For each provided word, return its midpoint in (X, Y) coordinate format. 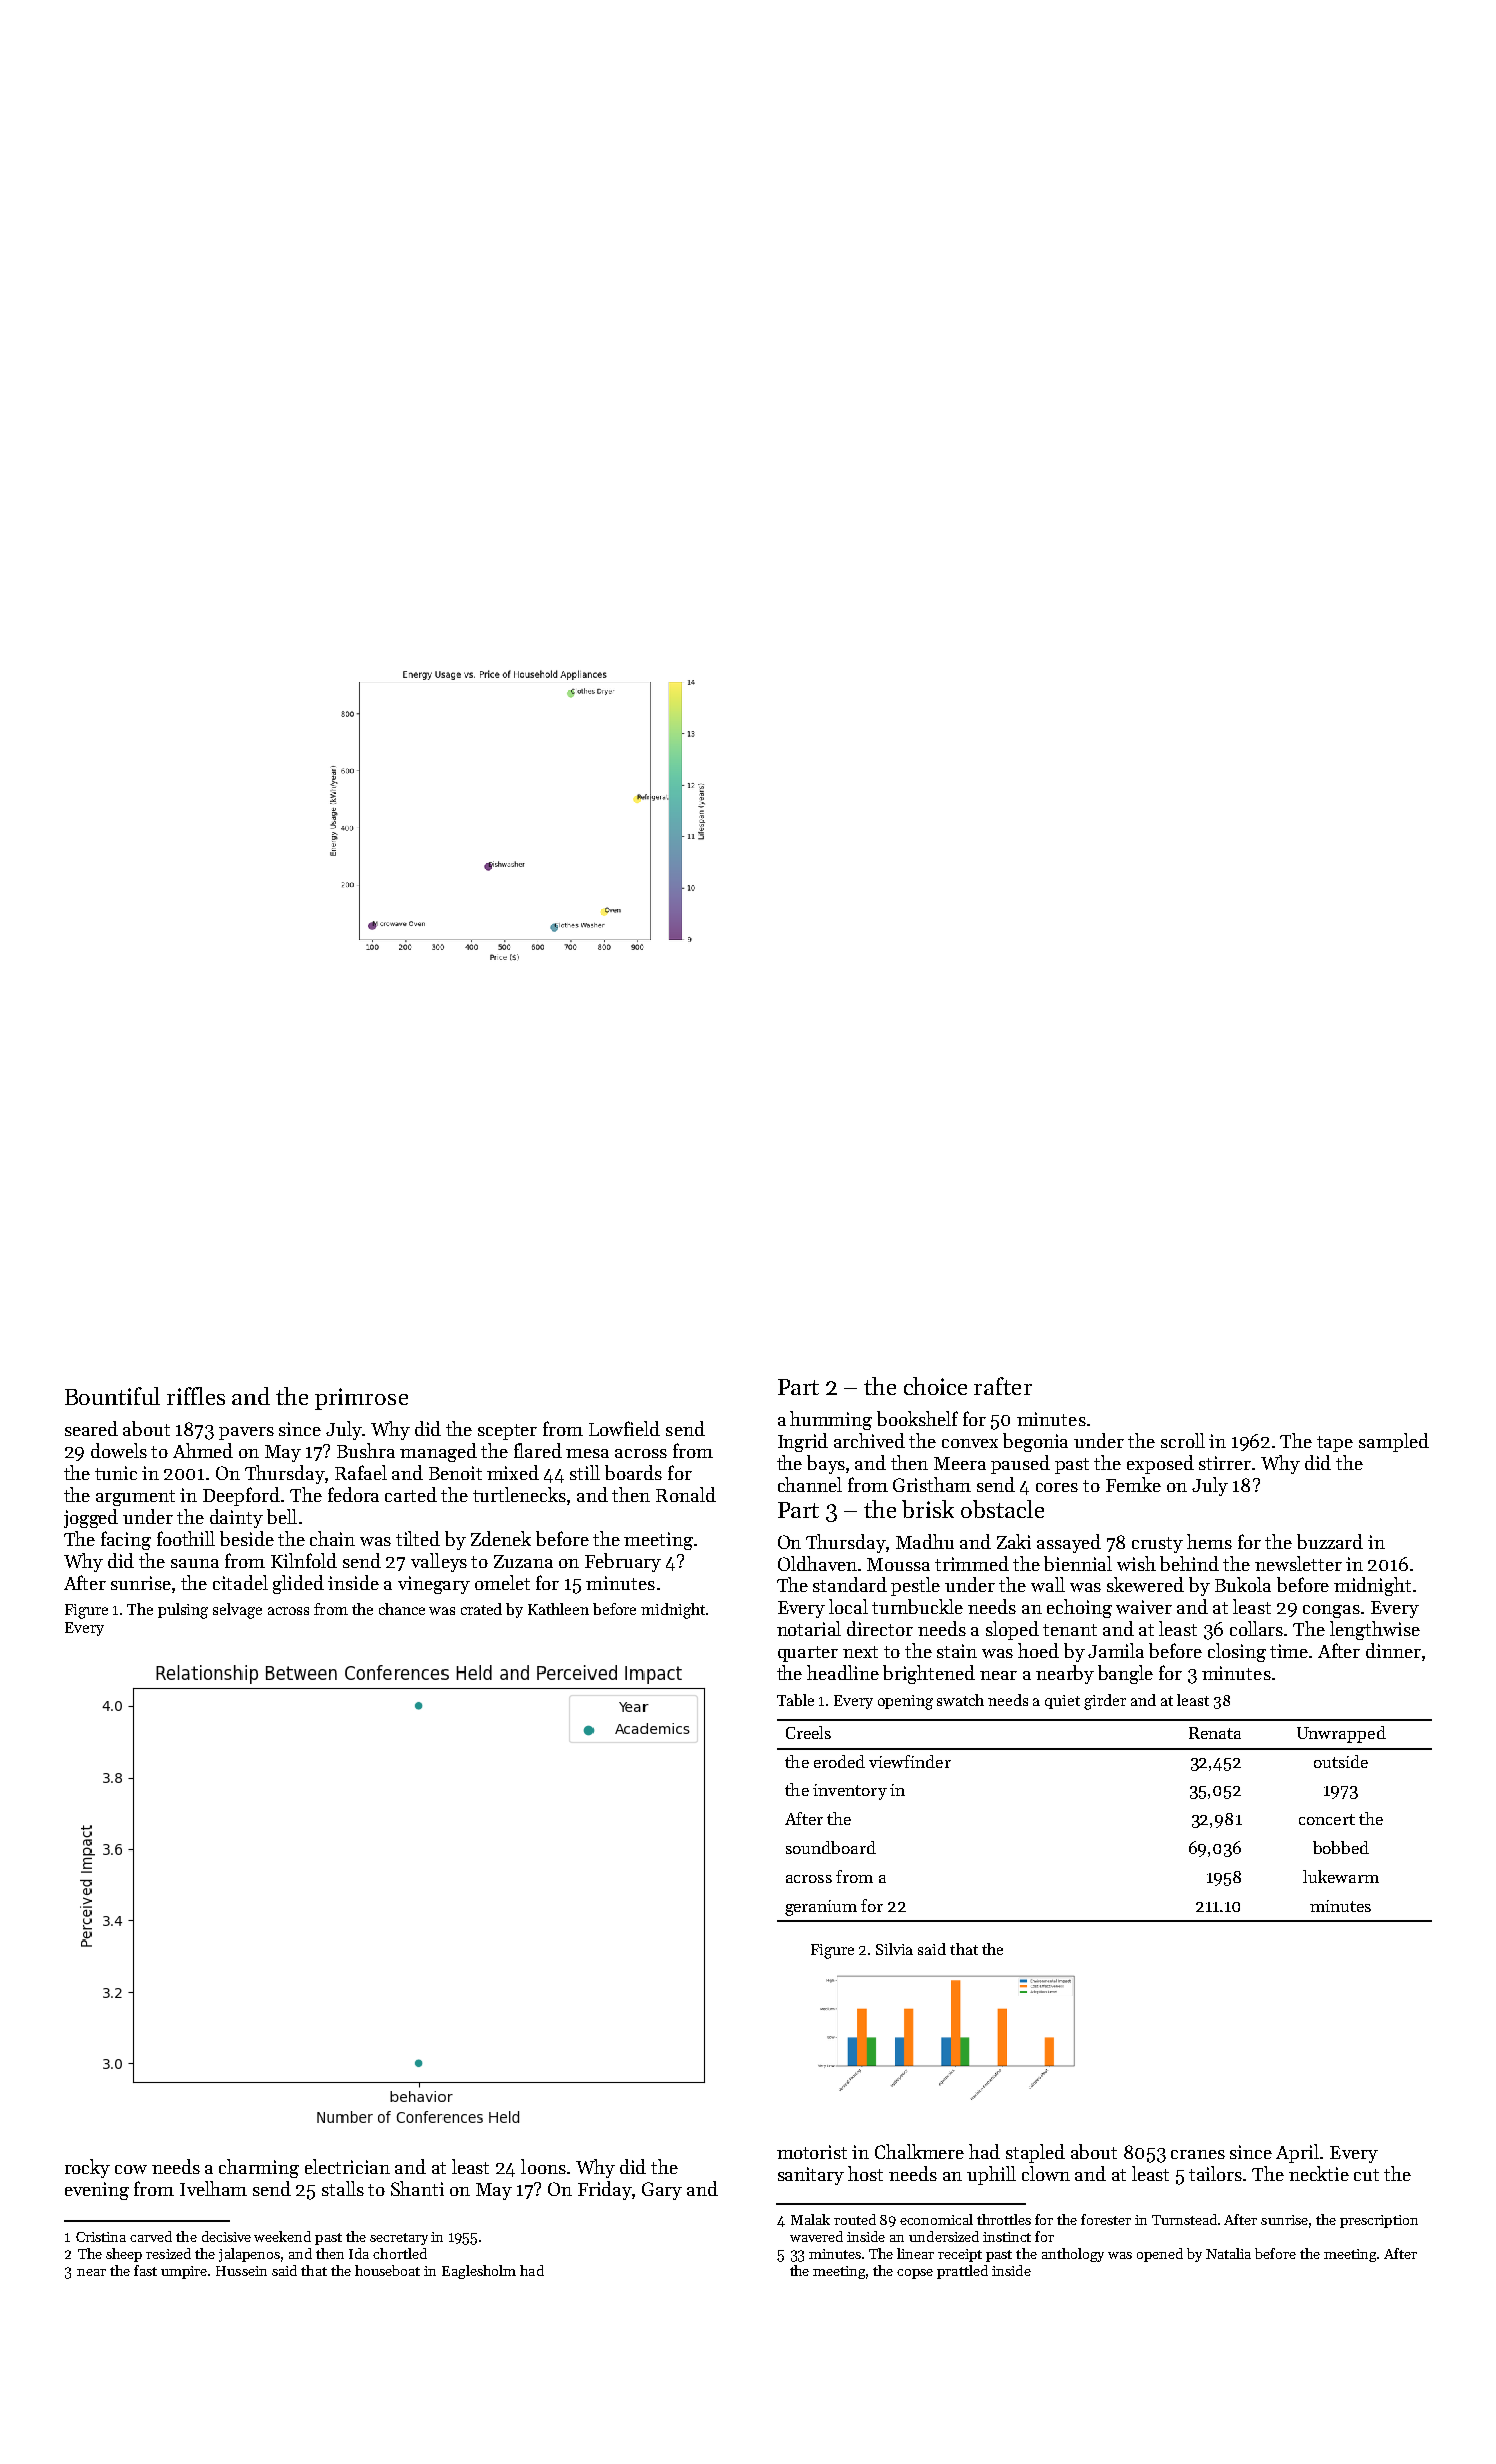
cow (131, 2169)
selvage (237, 1611)
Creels (808, 1732)
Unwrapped (1341, 1734)
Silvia (894, 1949)
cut (1366, 2175)
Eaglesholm (479, 2272)
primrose (361, 1399)
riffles (196, 1396)
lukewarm (1341, 1876)
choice (935, 1386)
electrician (347, 2166)
